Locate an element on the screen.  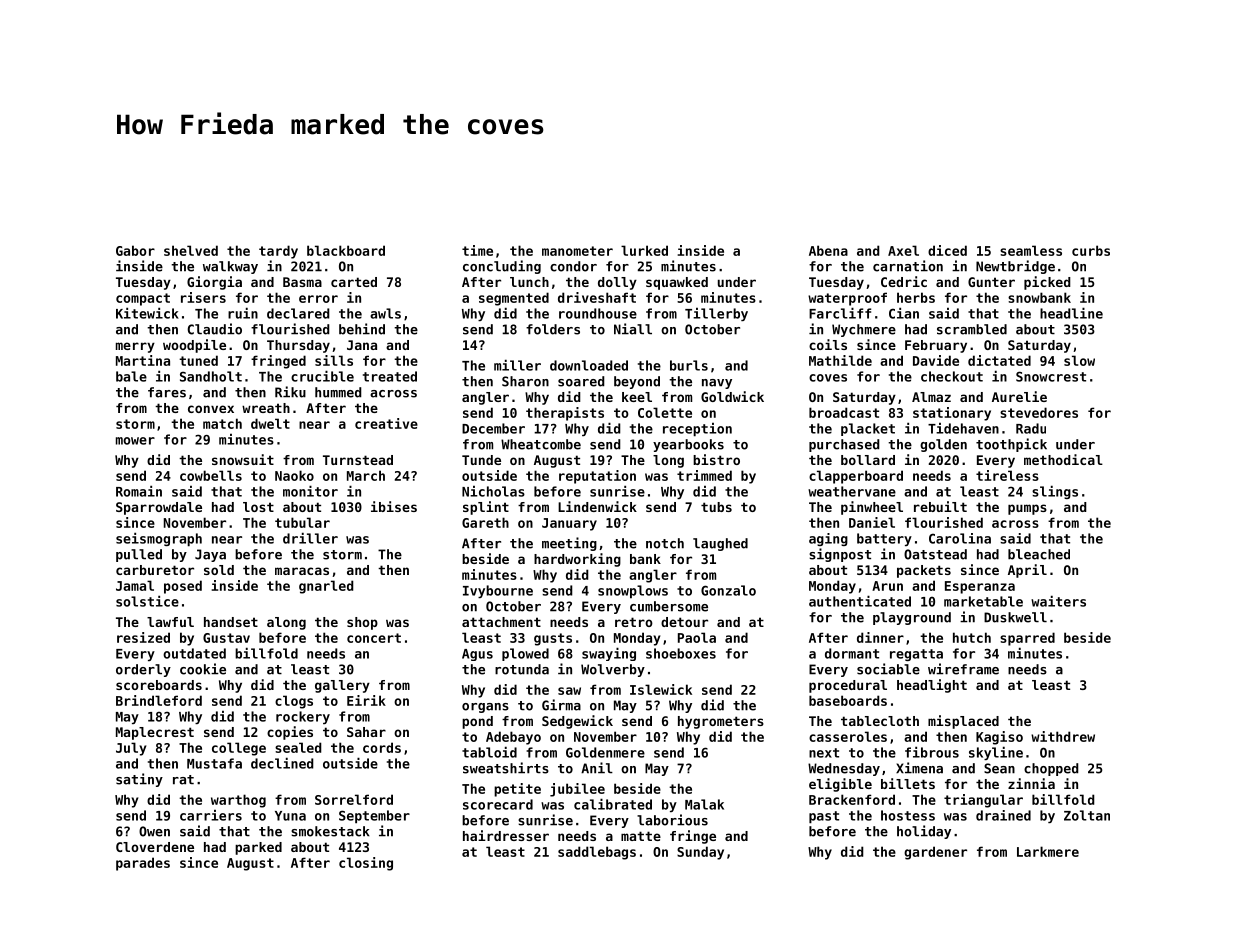
December is located at coordinates (493, 428).
